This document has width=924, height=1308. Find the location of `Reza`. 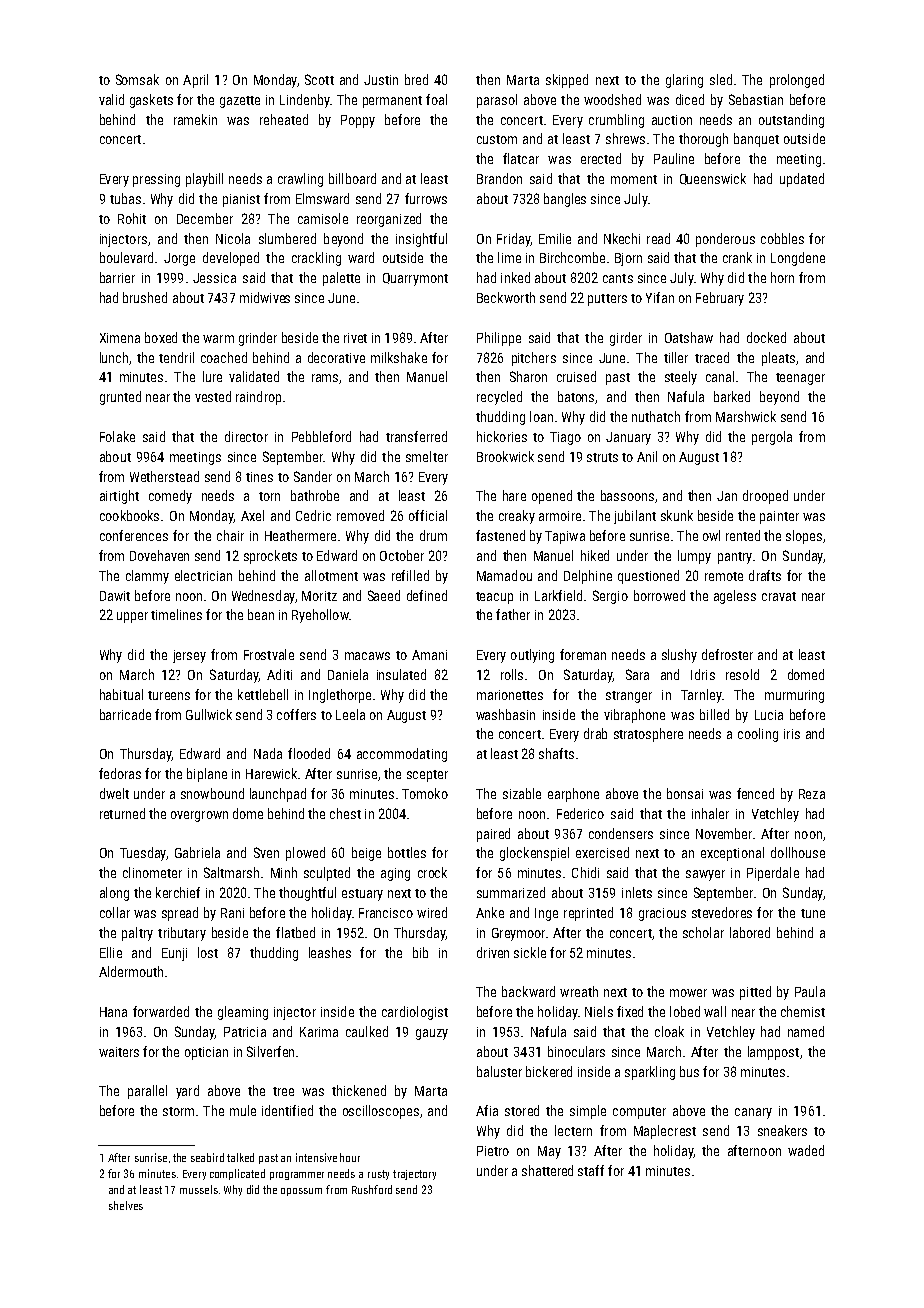

Reza is located at coordinates (812, 794).
